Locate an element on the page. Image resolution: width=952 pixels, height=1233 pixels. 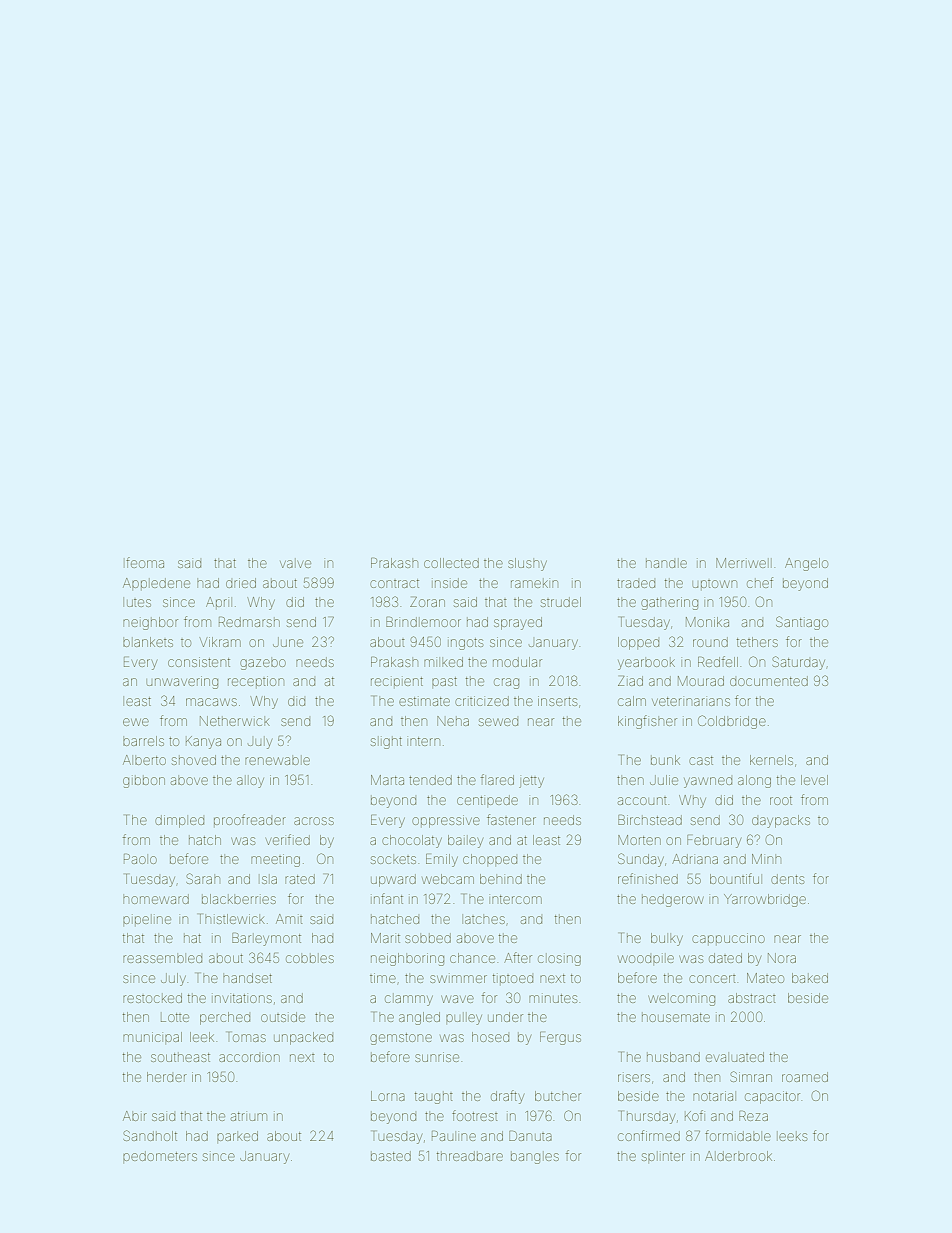
daypacks is located at coordinates (781, 821).
